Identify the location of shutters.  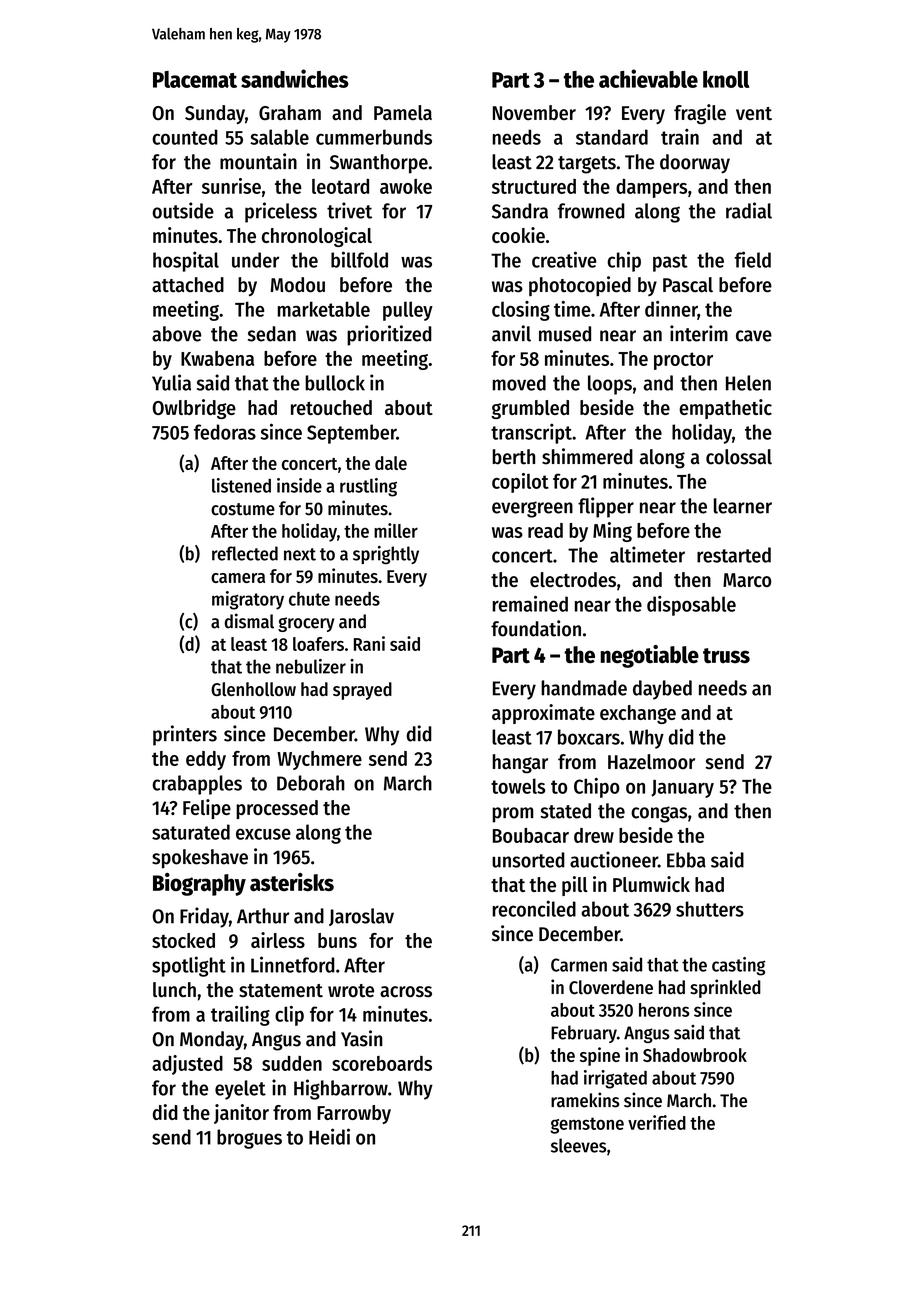
(710, 909).
